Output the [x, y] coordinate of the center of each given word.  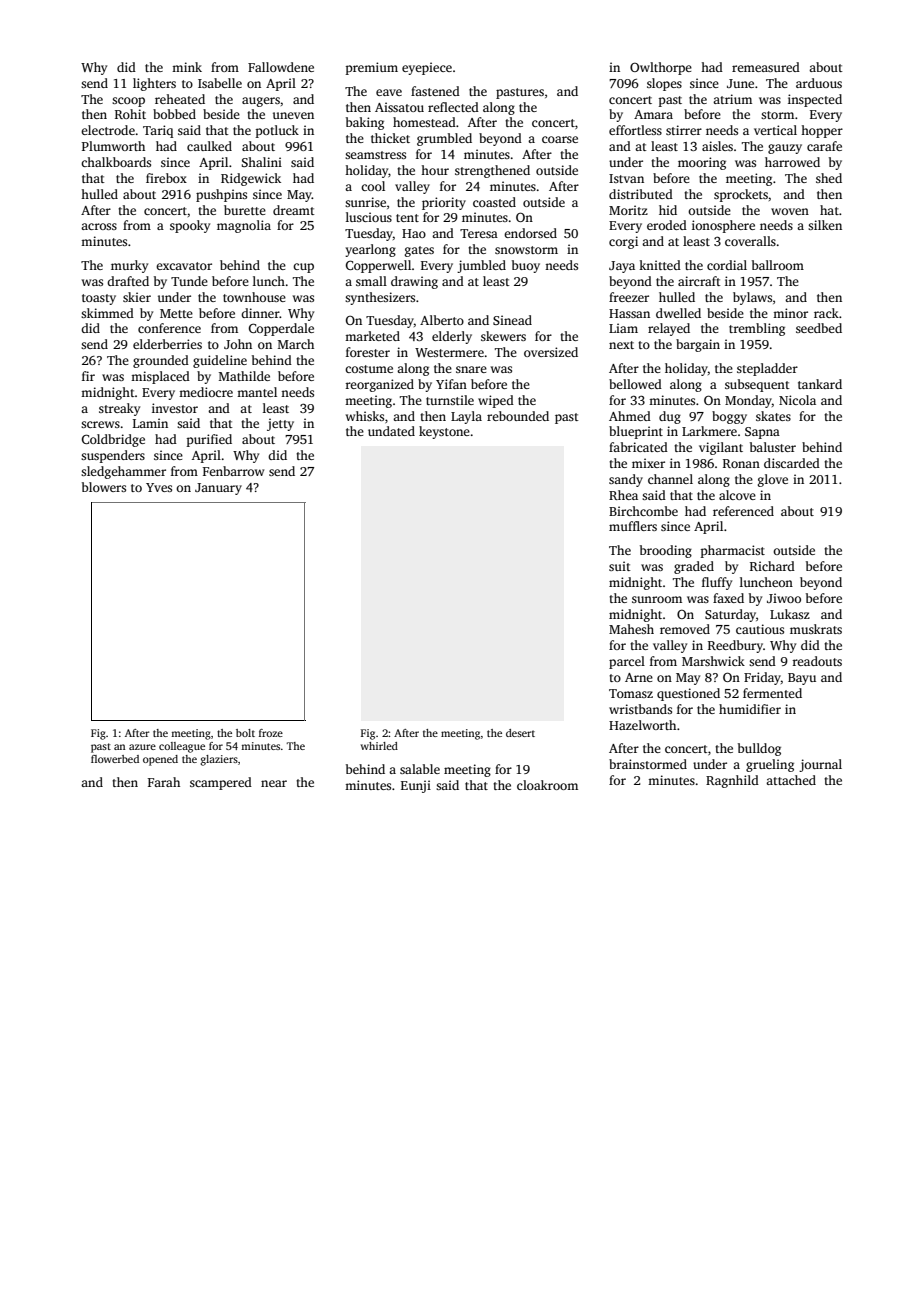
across [99, 226]
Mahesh [631, 629]
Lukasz [790, 614]
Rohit [130, 114]
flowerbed [115, 759]
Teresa [479, 233]
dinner [260, 313]
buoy [526, 266]
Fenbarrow [233, 471]
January [218, 489]
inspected [815, 100]
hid [668, 210]
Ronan [741, 463]
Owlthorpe [661, 68]
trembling [757, 329]
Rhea [623, 495]
